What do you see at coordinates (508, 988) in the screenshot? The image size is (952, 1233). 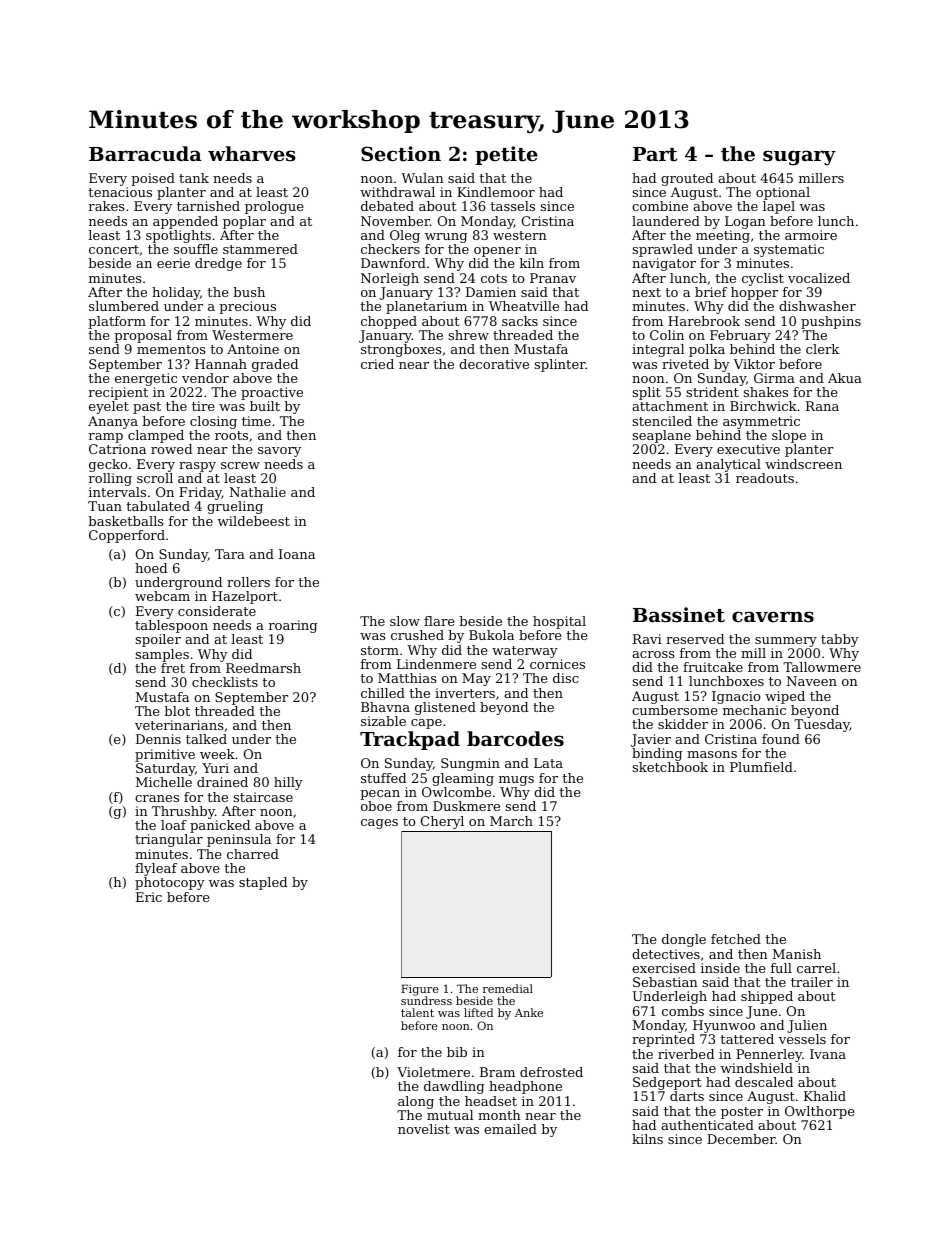 I see `remedial` at bounding box center [508, 988].
